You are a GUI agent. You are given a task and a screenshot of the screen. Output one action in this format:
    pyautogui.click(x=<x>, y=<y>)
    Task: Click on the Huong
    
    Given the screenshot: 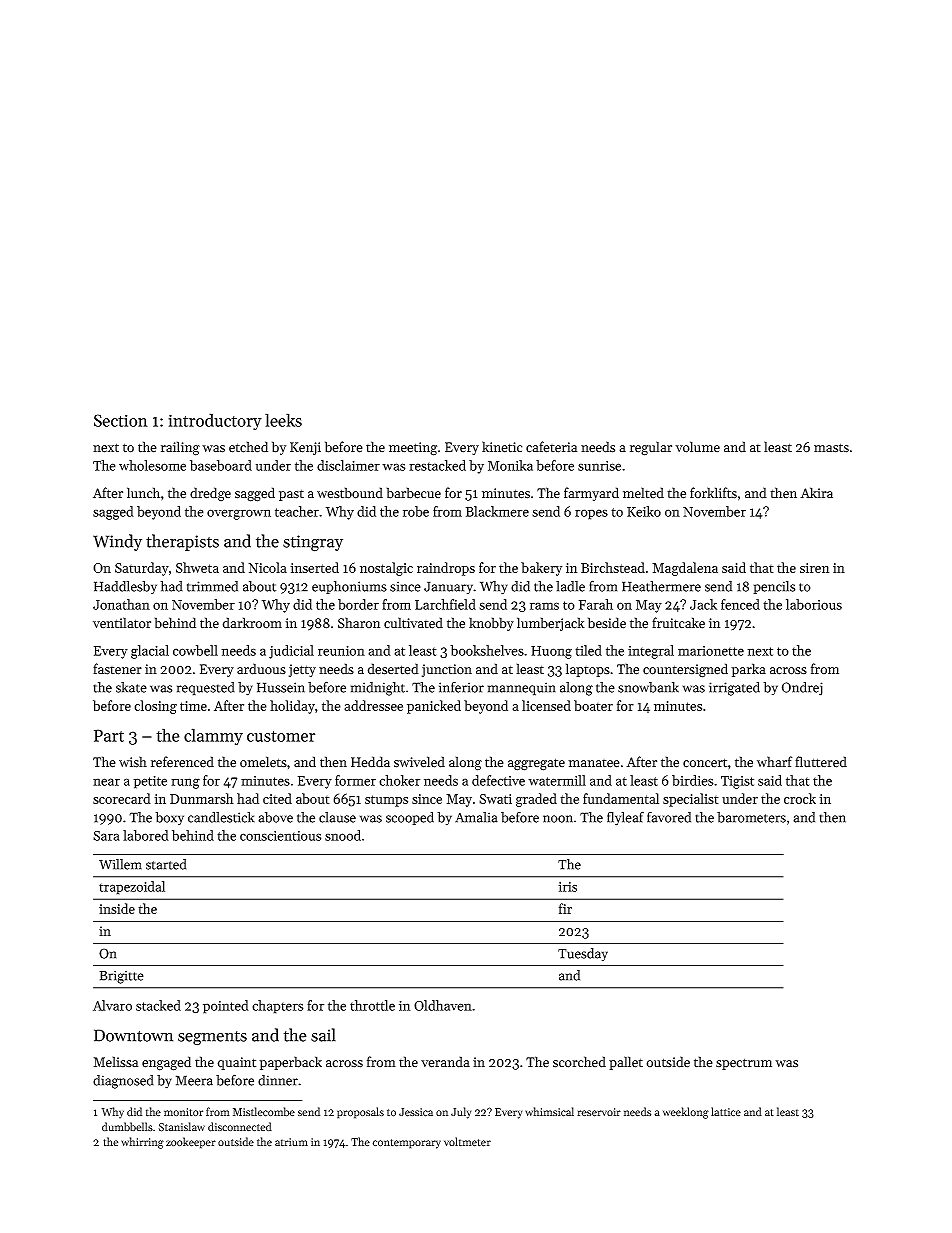 What is the action you would take?
    pyautogui.click(x=551, y=652)
